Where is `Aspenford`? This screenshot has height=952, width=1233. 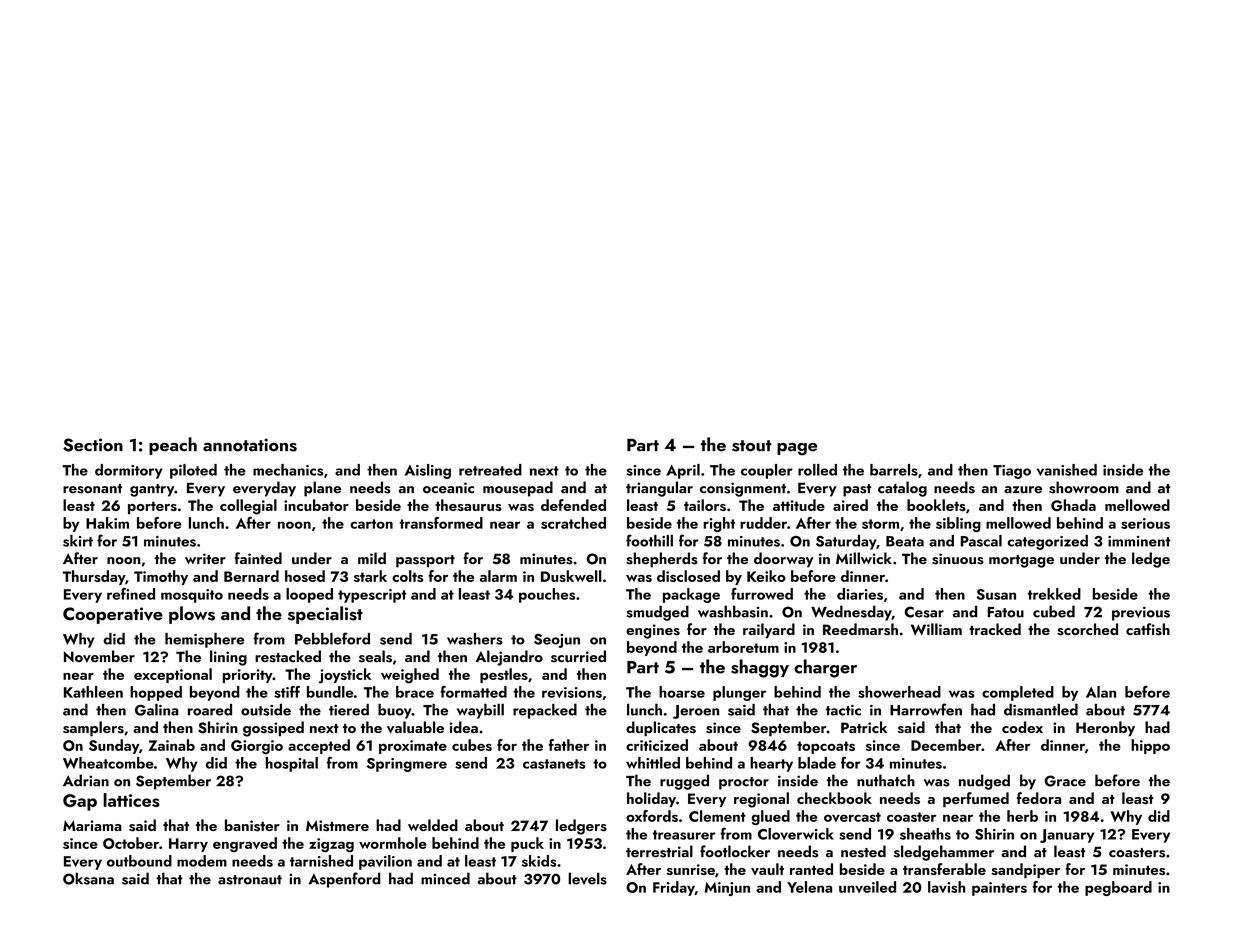
Aspenford is located at coordinates (344, 880).
